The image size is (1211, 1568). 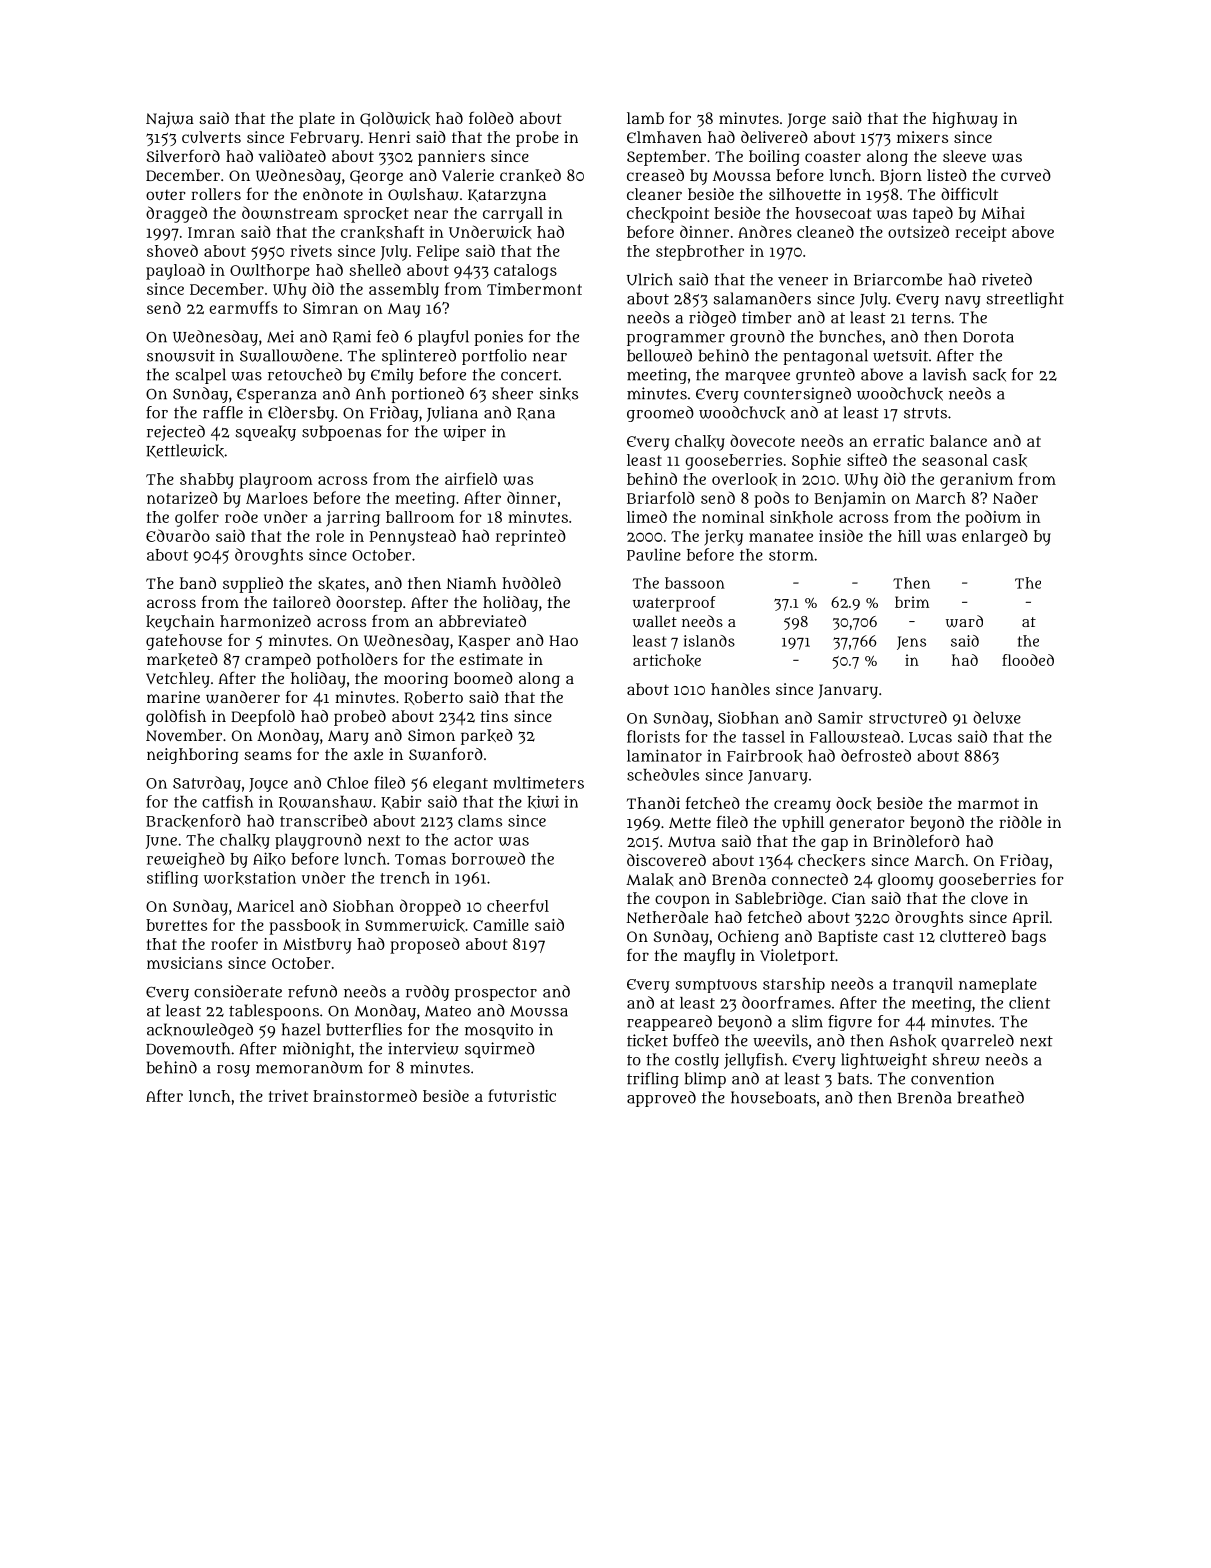 What do you see at coordinates (563, 640) in the screenshot?
I see `Hao` at bounding box center [563, 640].
